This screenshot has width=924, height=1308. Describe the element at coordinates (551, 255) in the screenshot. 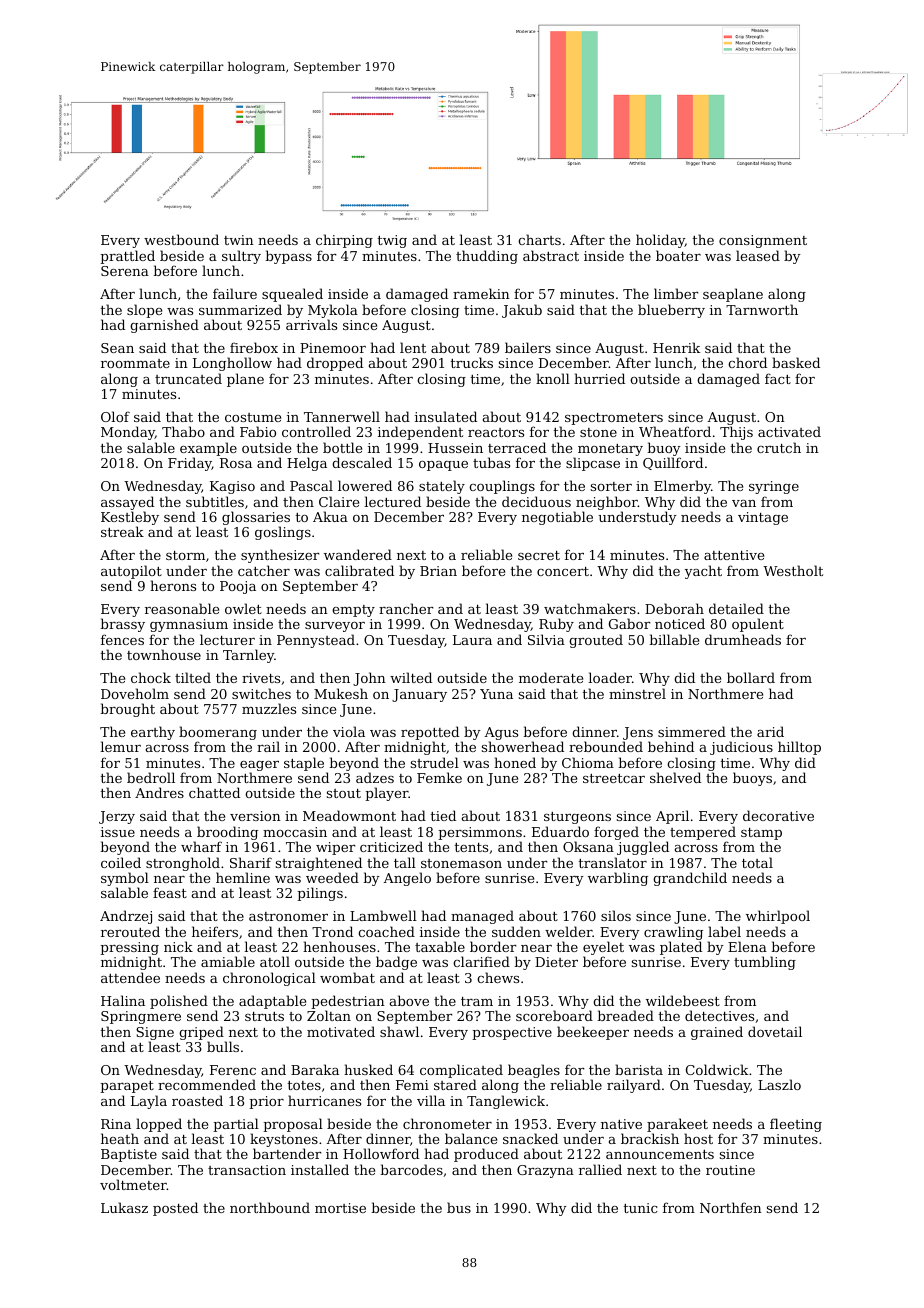

I see `abstract` at that location.
